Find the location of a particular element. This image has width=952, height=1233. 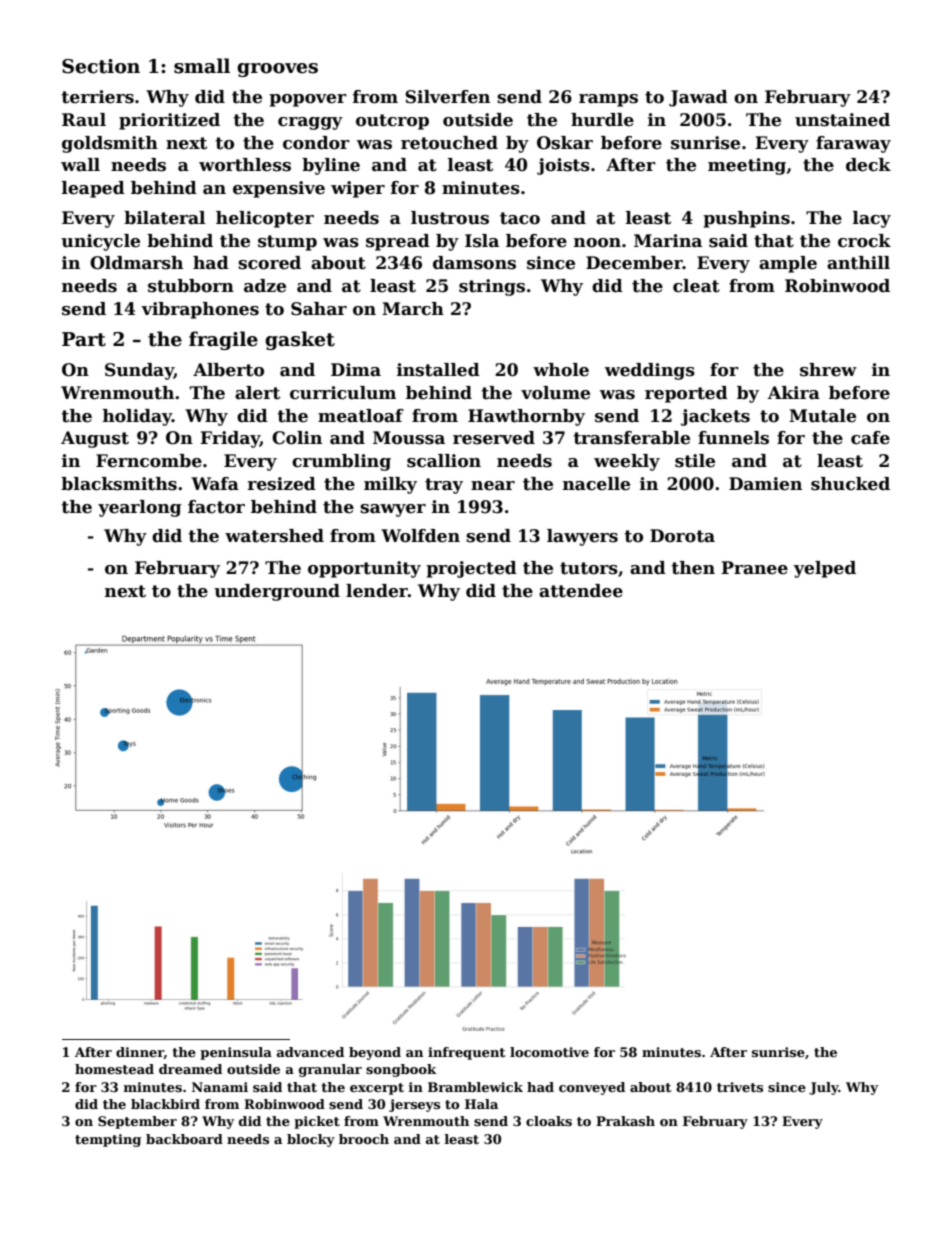

grooves is located at coordinates (277, 70).
